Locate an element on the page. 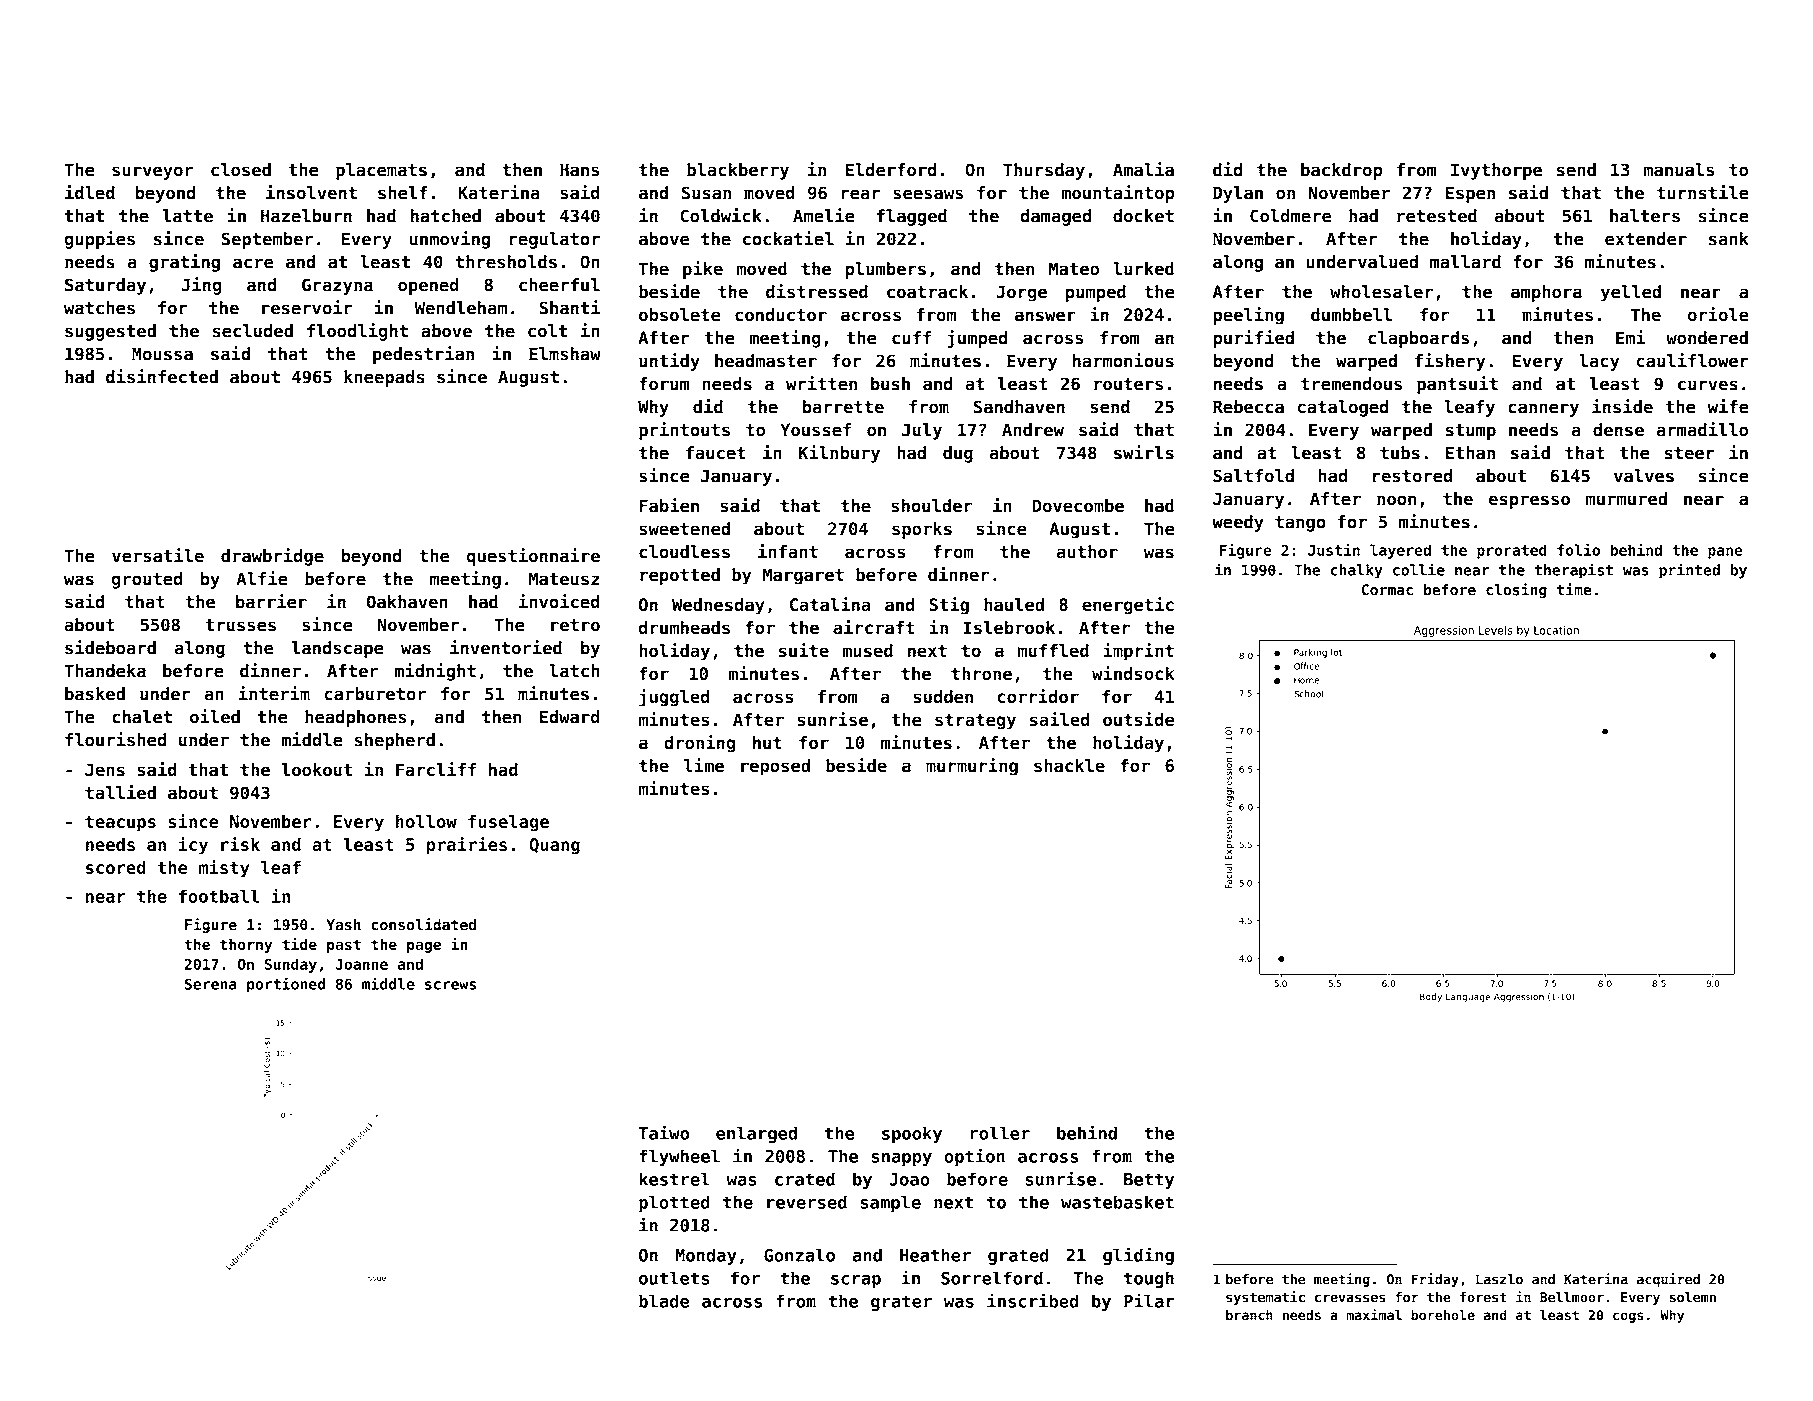  outlets is located at coordinates (674, 1278).
